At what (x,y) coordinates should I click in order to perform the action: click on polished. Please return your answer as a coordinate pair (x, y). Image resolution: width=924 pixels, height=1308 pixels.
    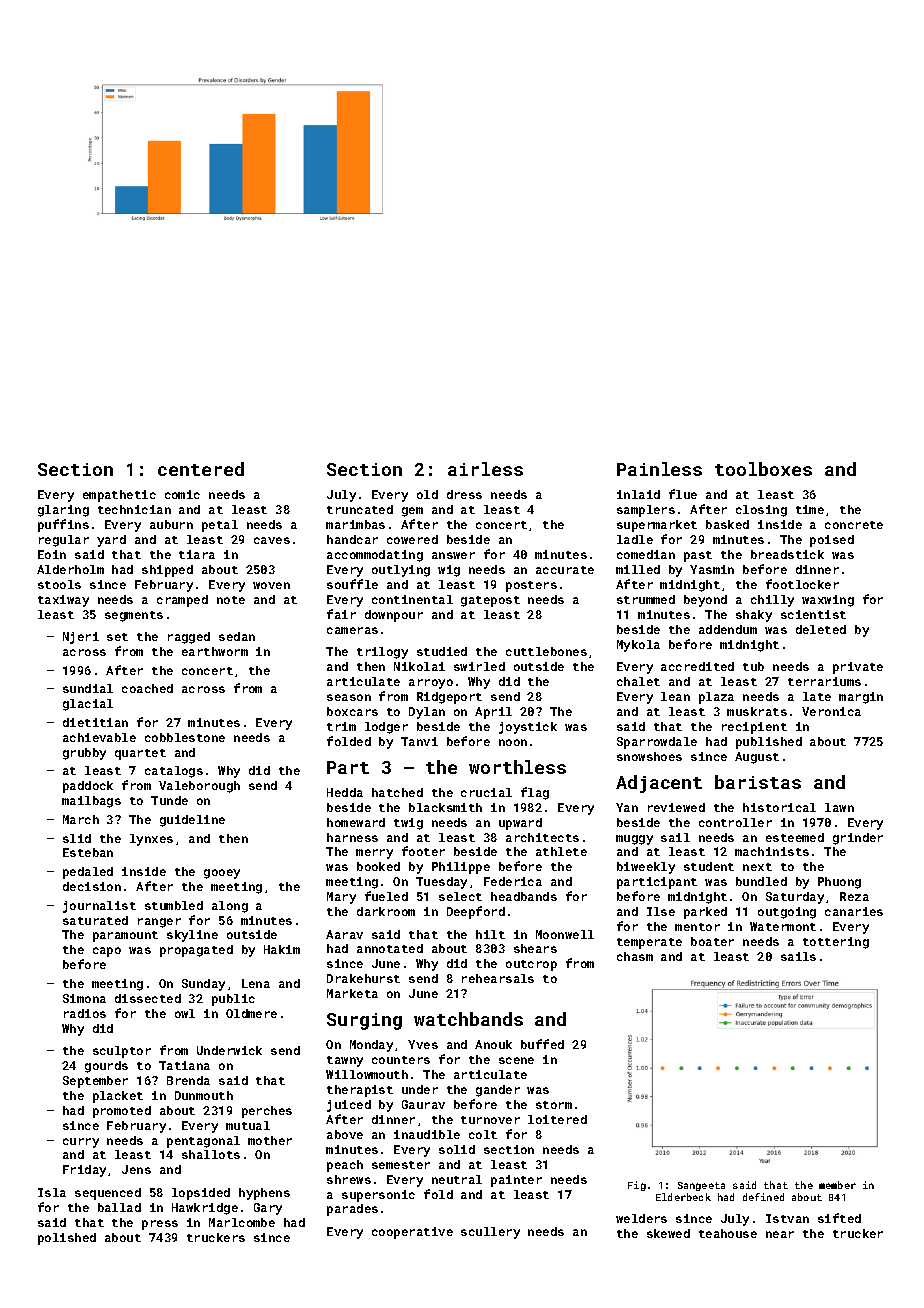
    Looking at the image, I should click on (67, 1239).
